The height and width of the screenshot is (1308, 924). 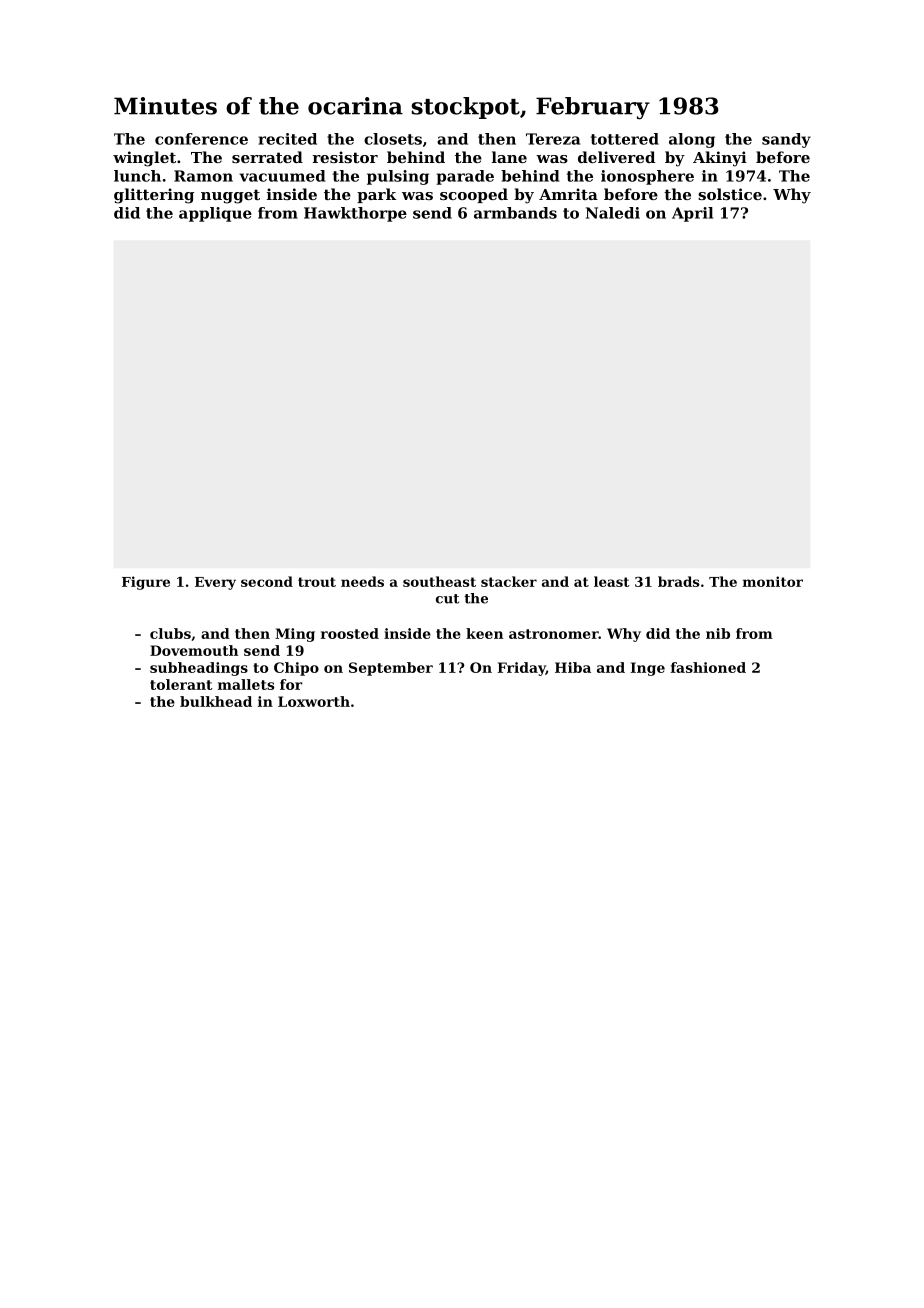 I want to click on Hawkthorpe, so click(x=355, y=214).
